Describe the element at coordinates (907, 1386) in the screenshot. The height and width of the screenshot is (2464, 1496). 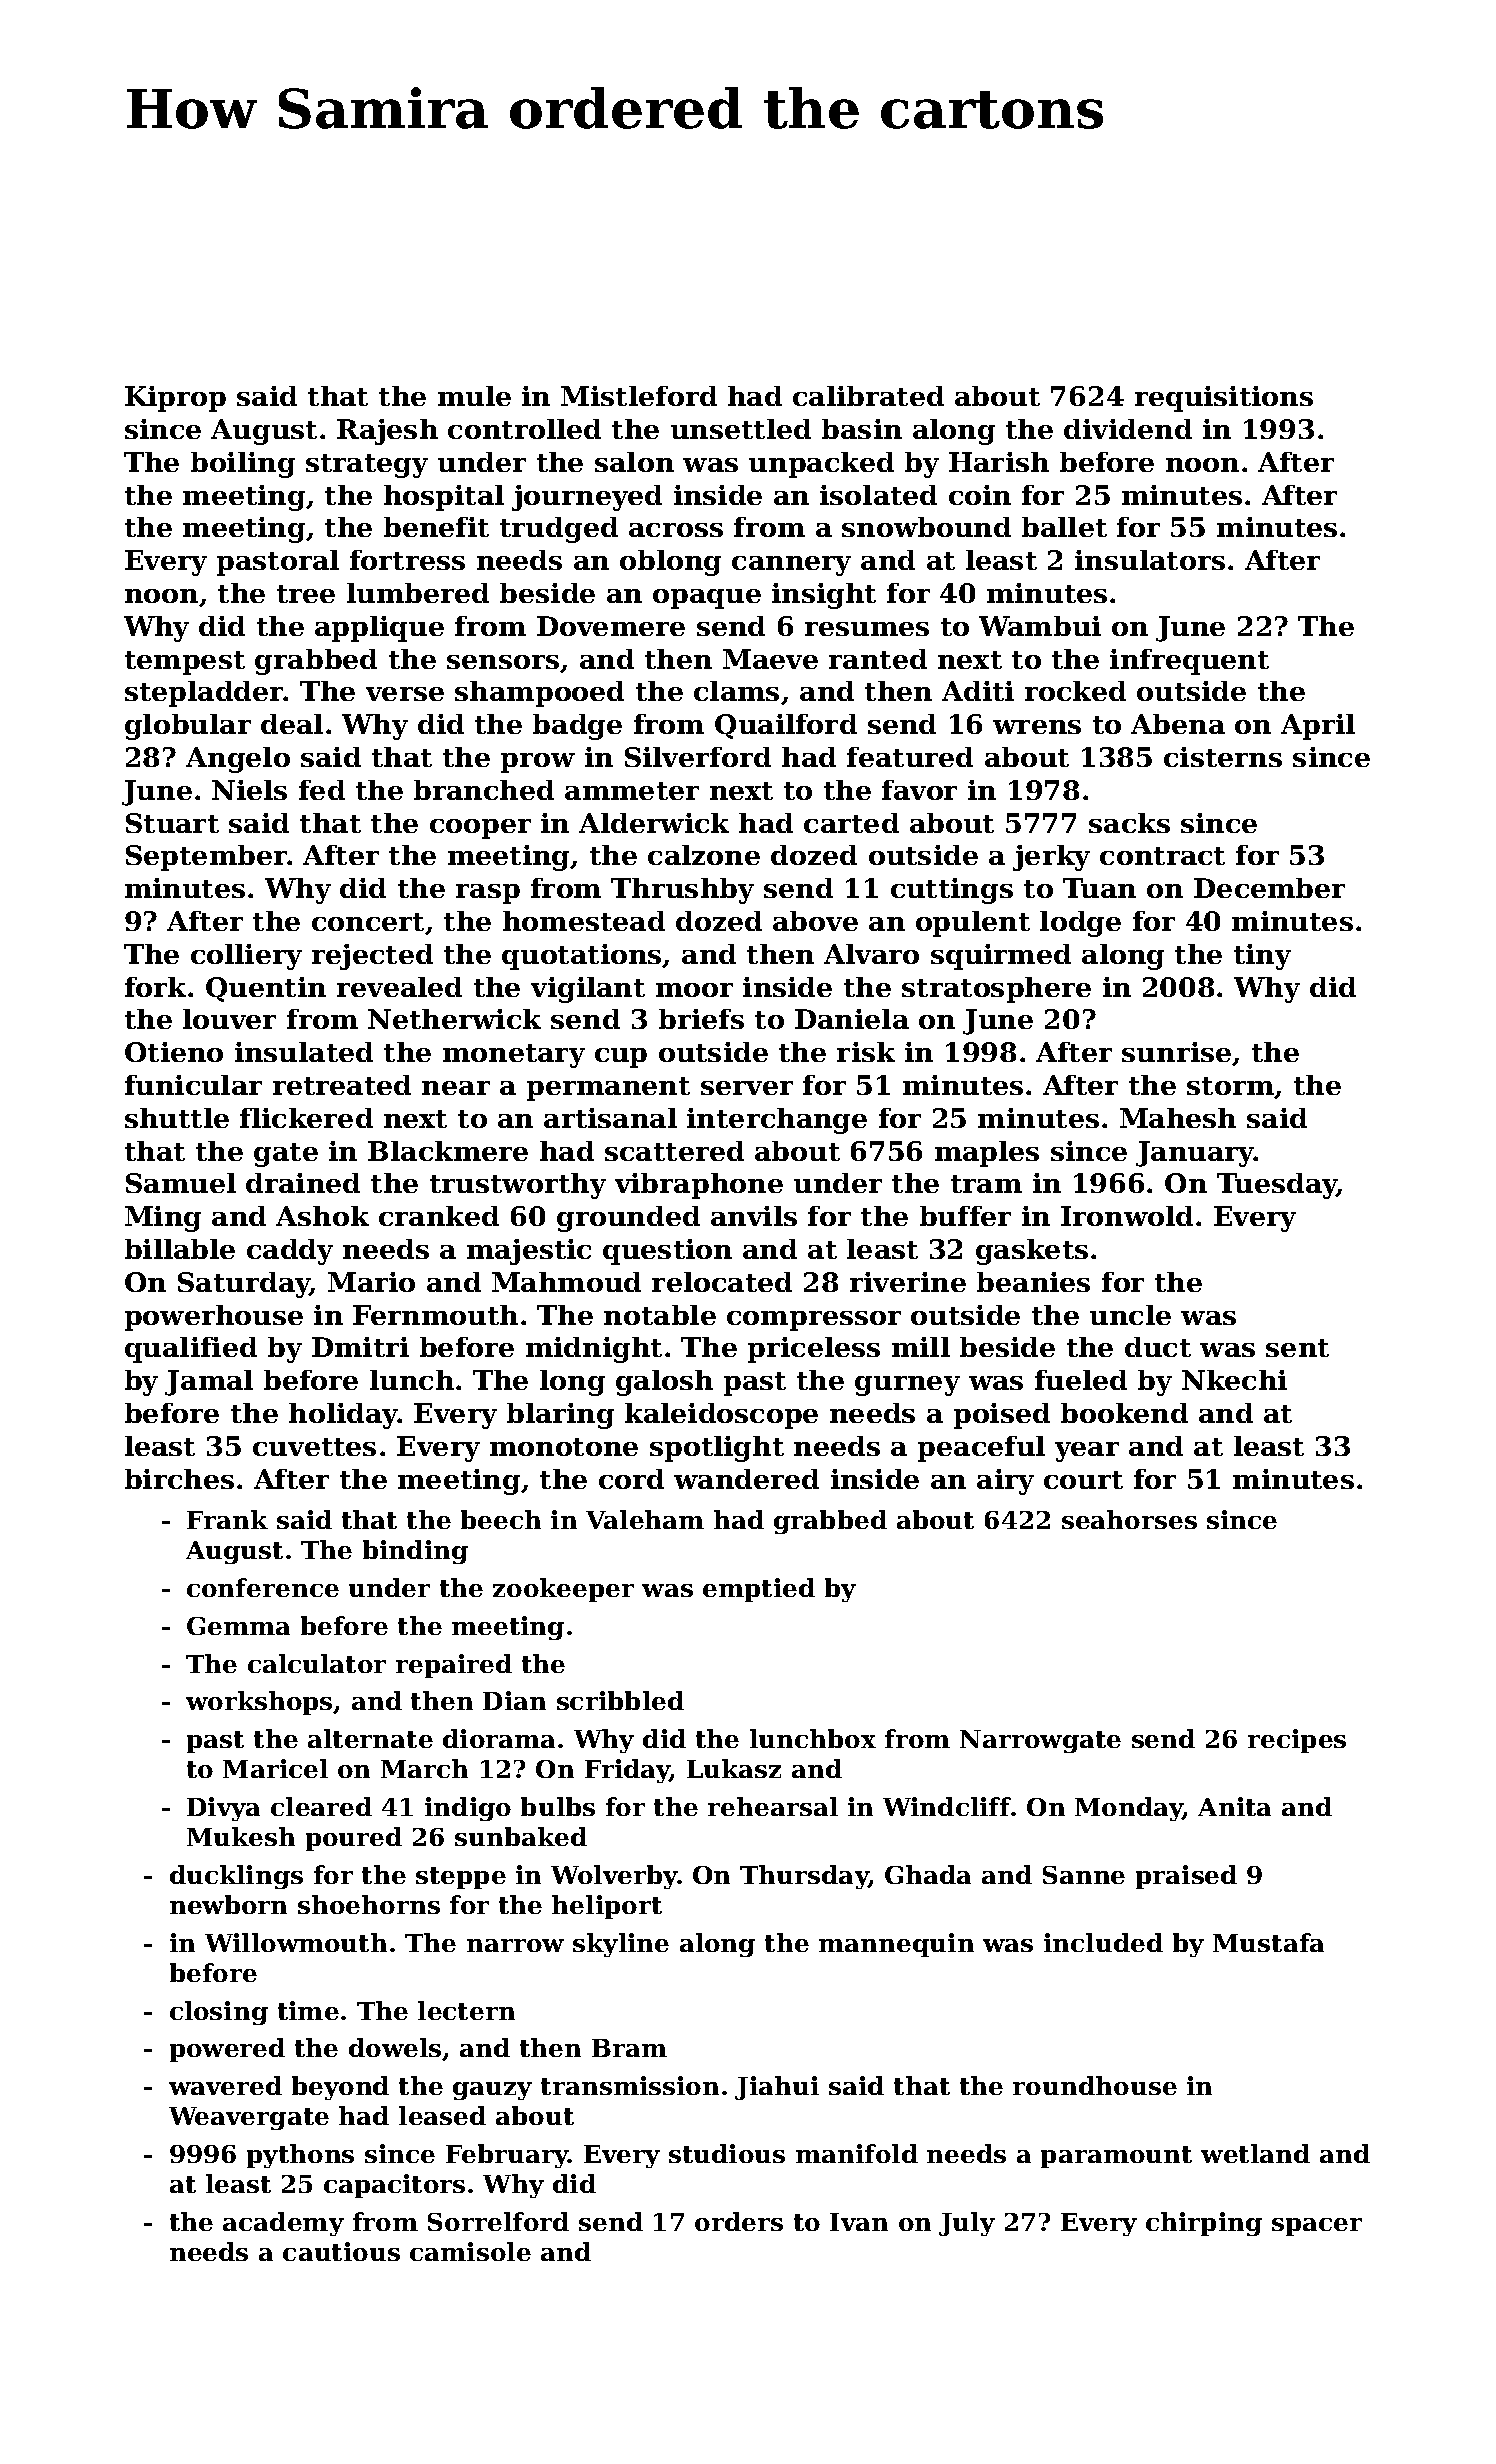
I see `gurney` at that location.
